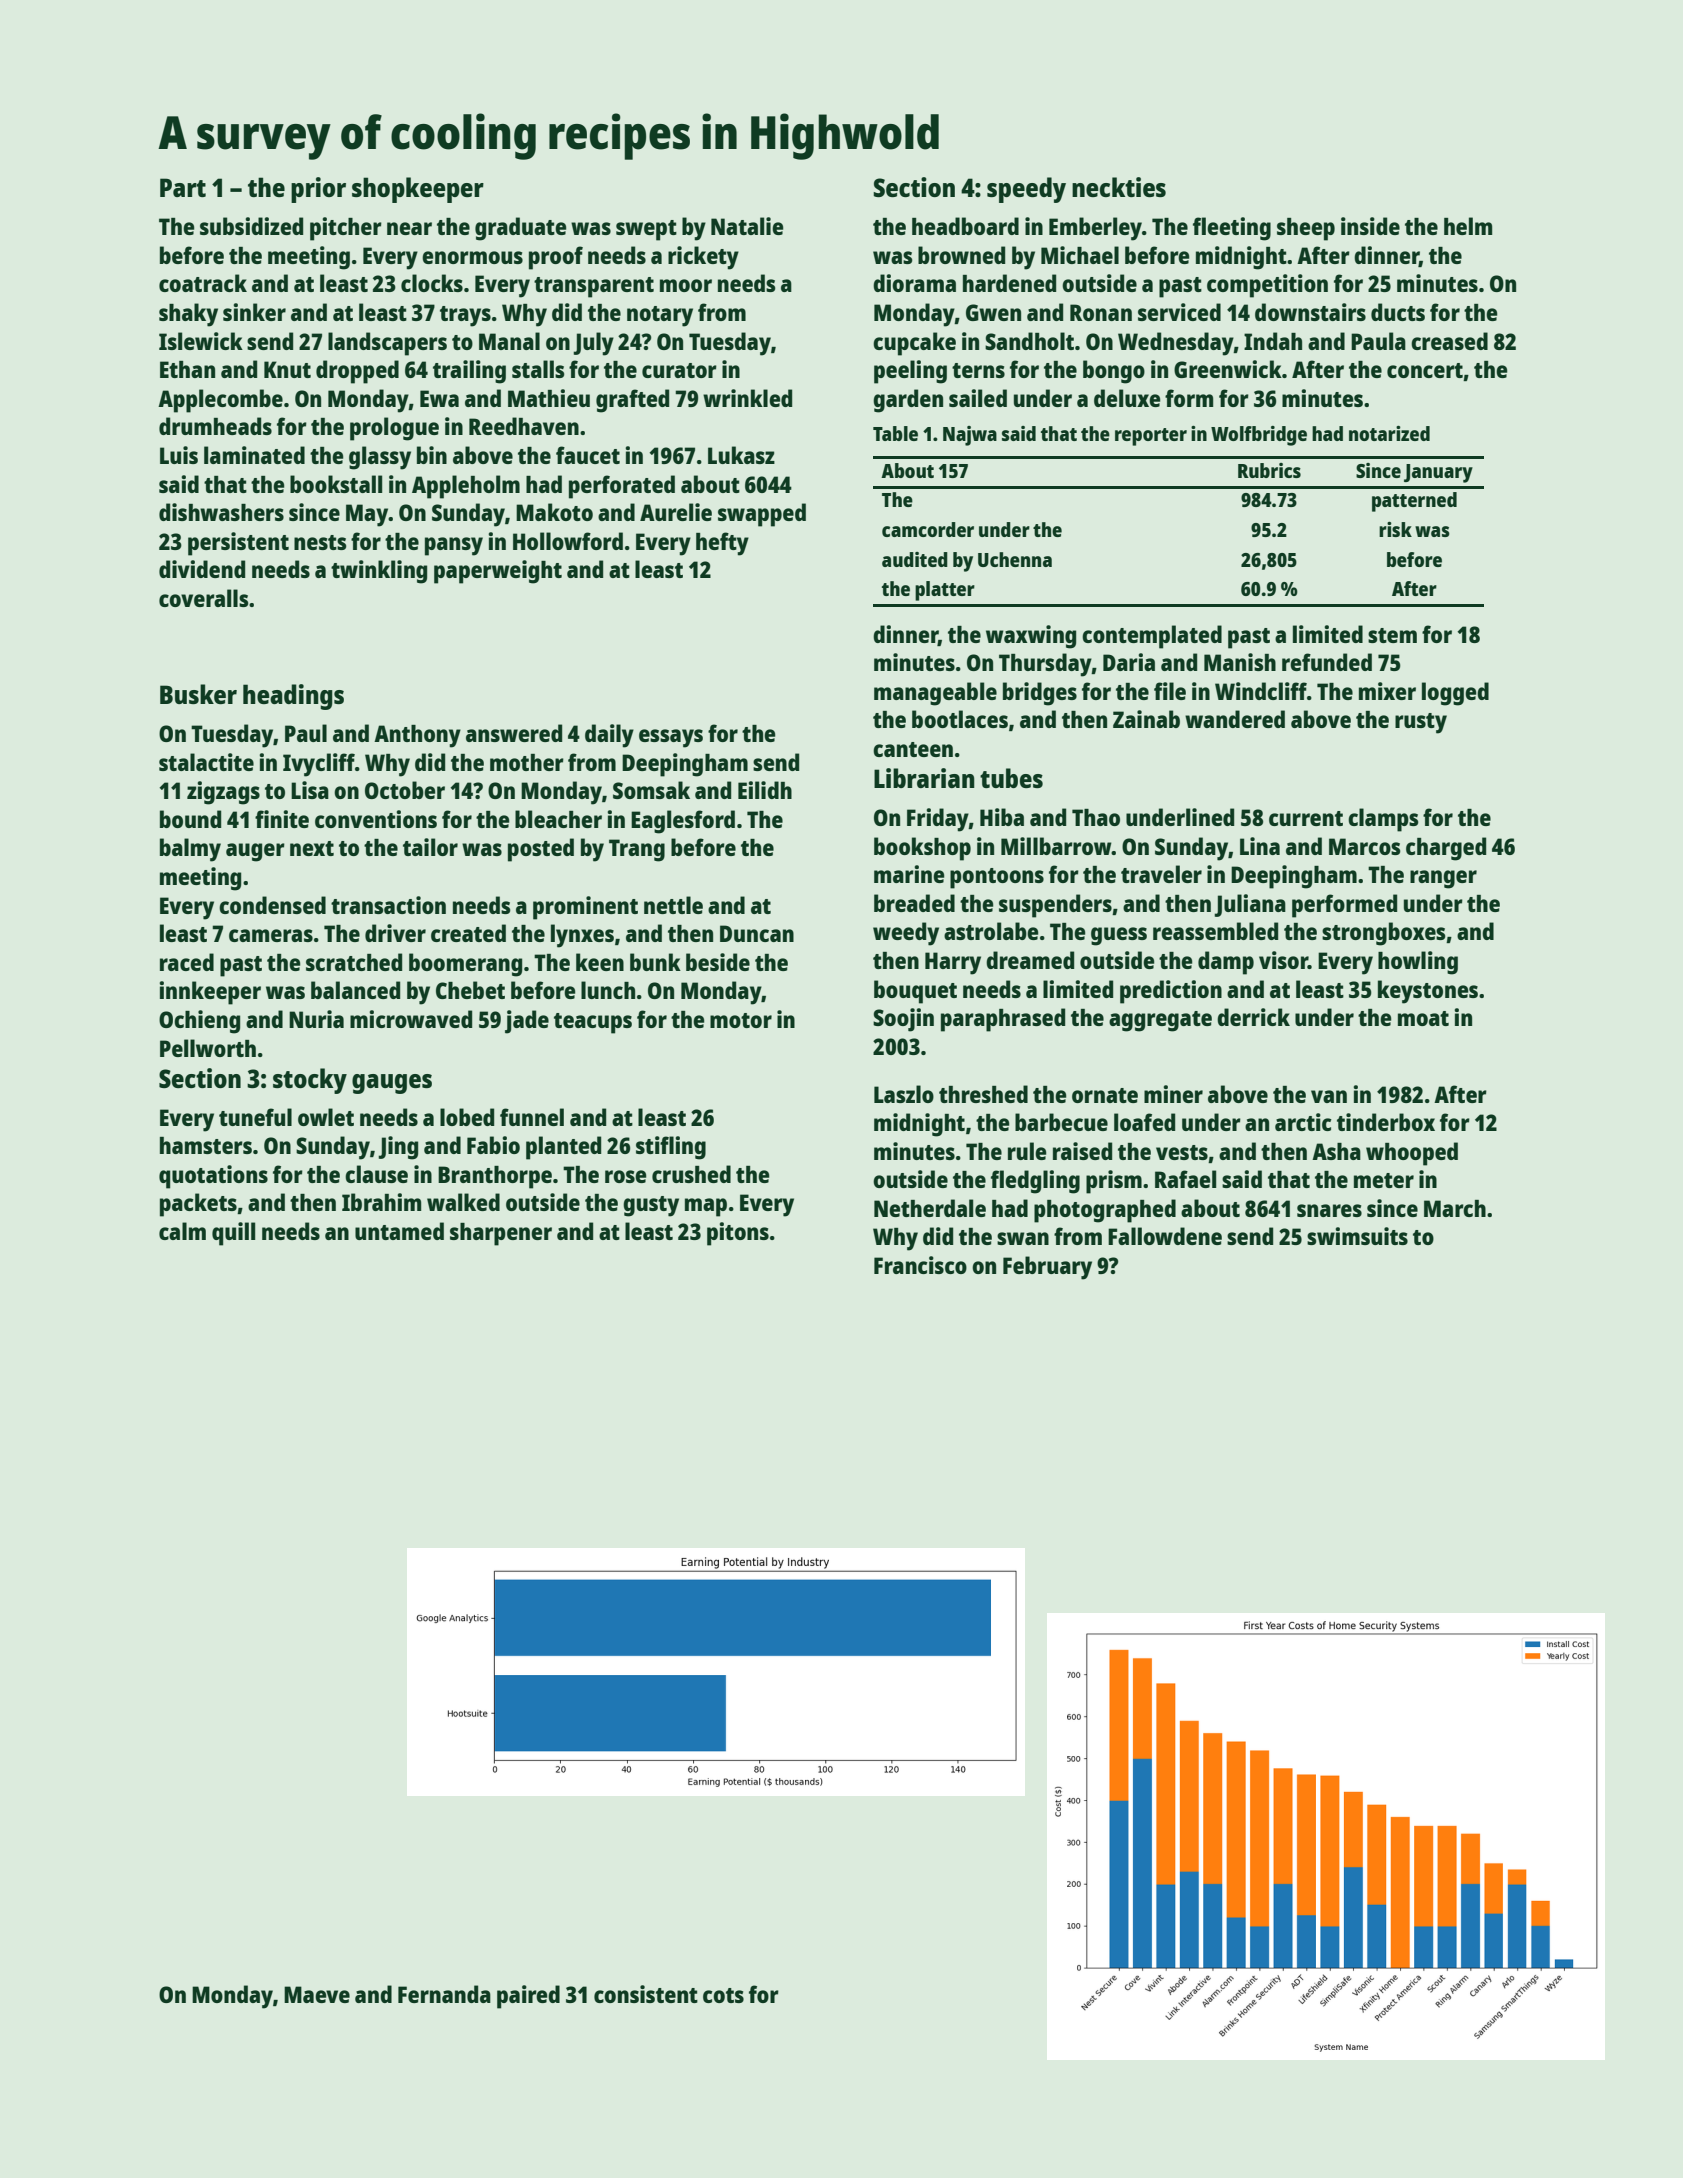 The height and width of the page is (2178, 1683). I want to click on Librarian, so click(924, 778).
